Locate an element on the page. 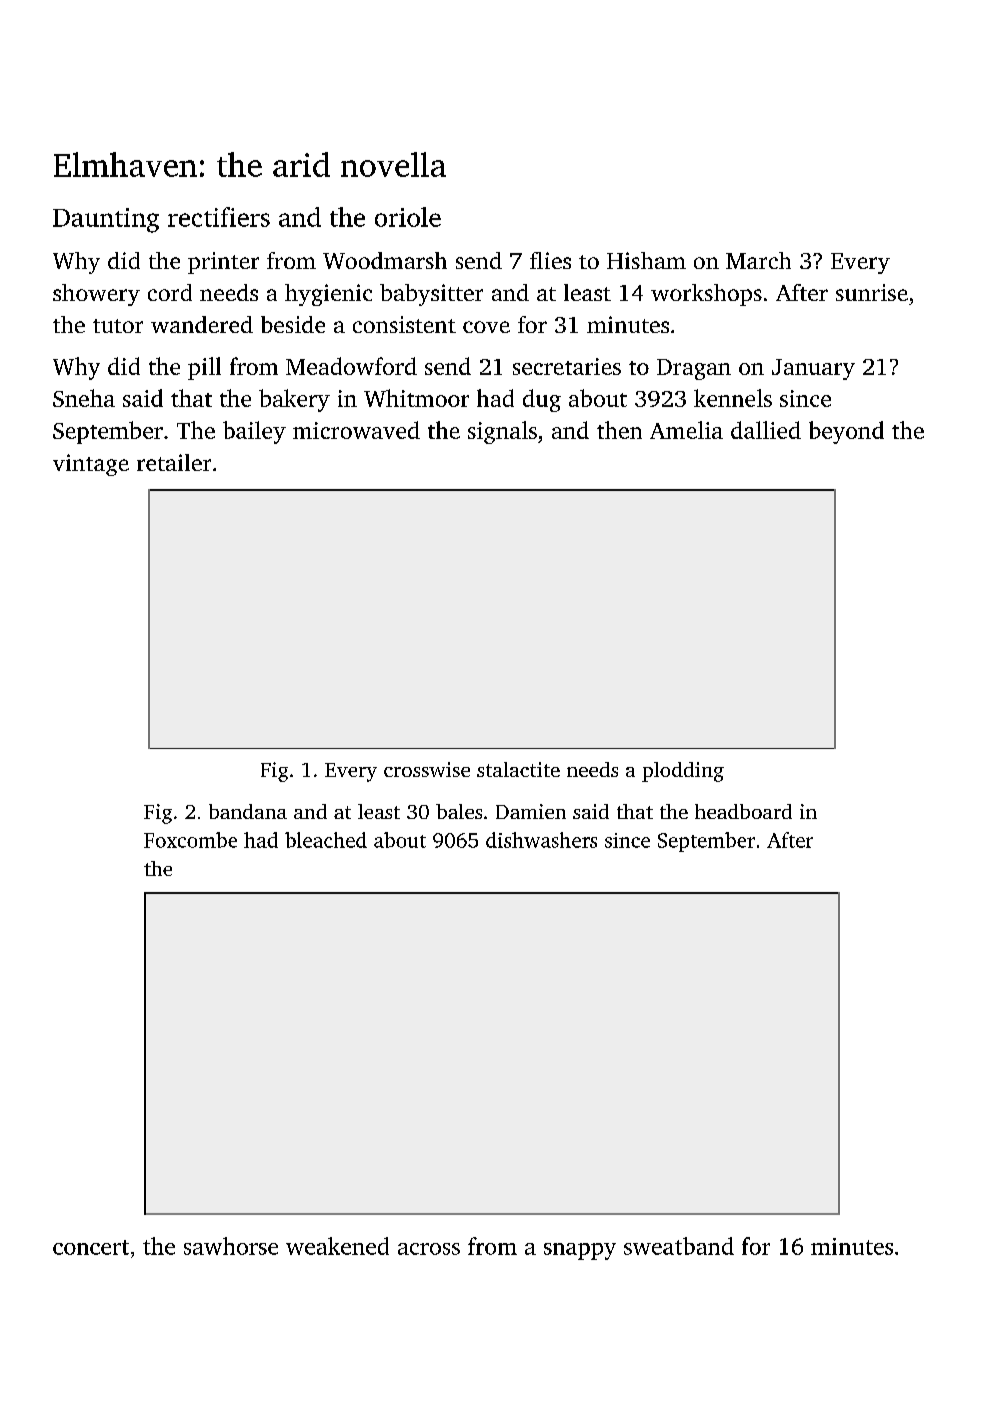 This document has height=1426, width=984. Amelia is located at coordinates (686, 430).
